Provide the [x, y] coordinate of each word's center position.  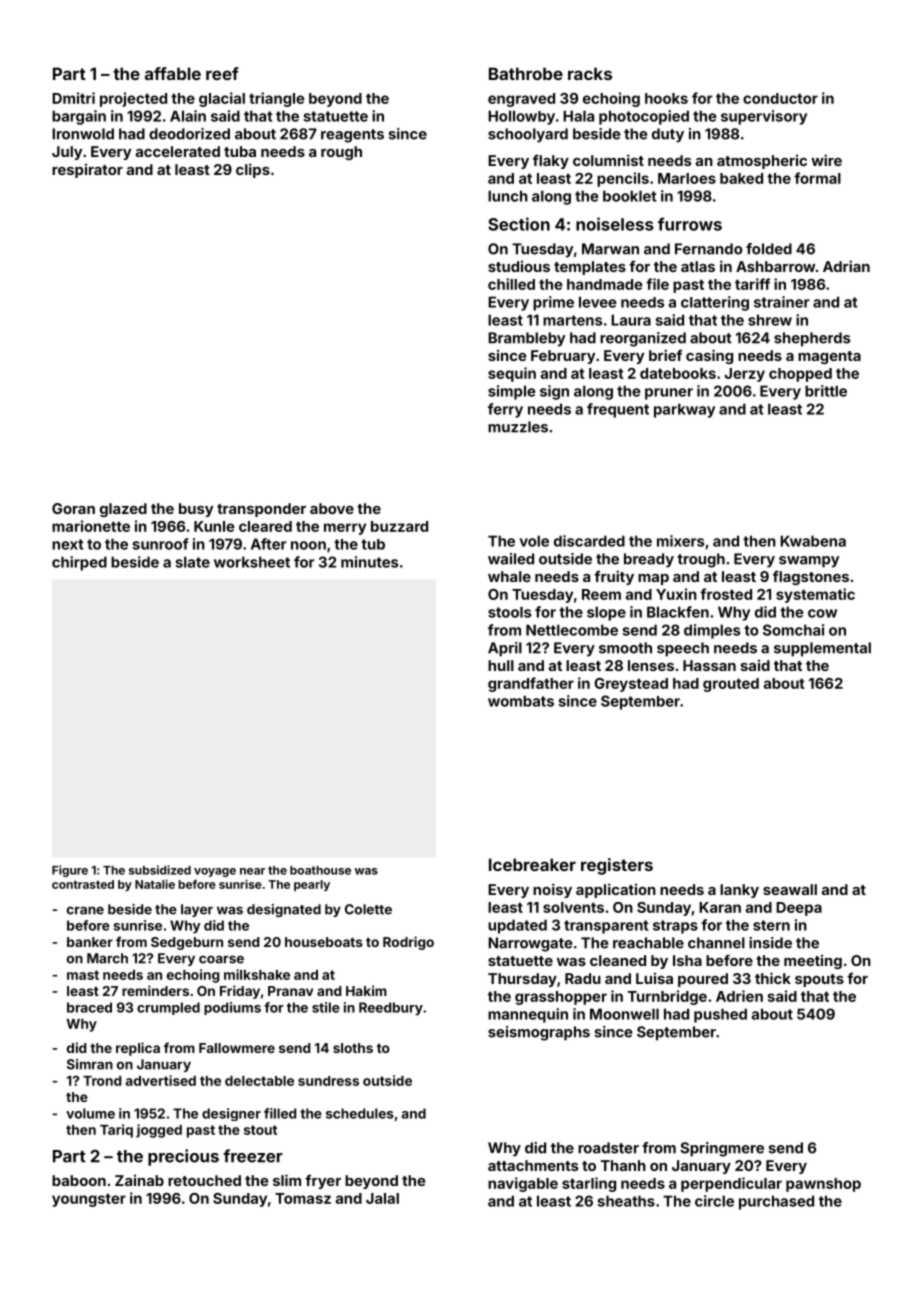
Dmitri [73, 98]
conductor [780, 98]
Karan [720, 907]
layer [197, 910]
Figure [70, 871]
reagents [352, 136]
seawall [790, 889]
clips [253, 170]
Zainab [139, 1180]
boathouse [320, 870]
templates [590, 268]
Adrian [846, 266]
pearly [312, 885]
